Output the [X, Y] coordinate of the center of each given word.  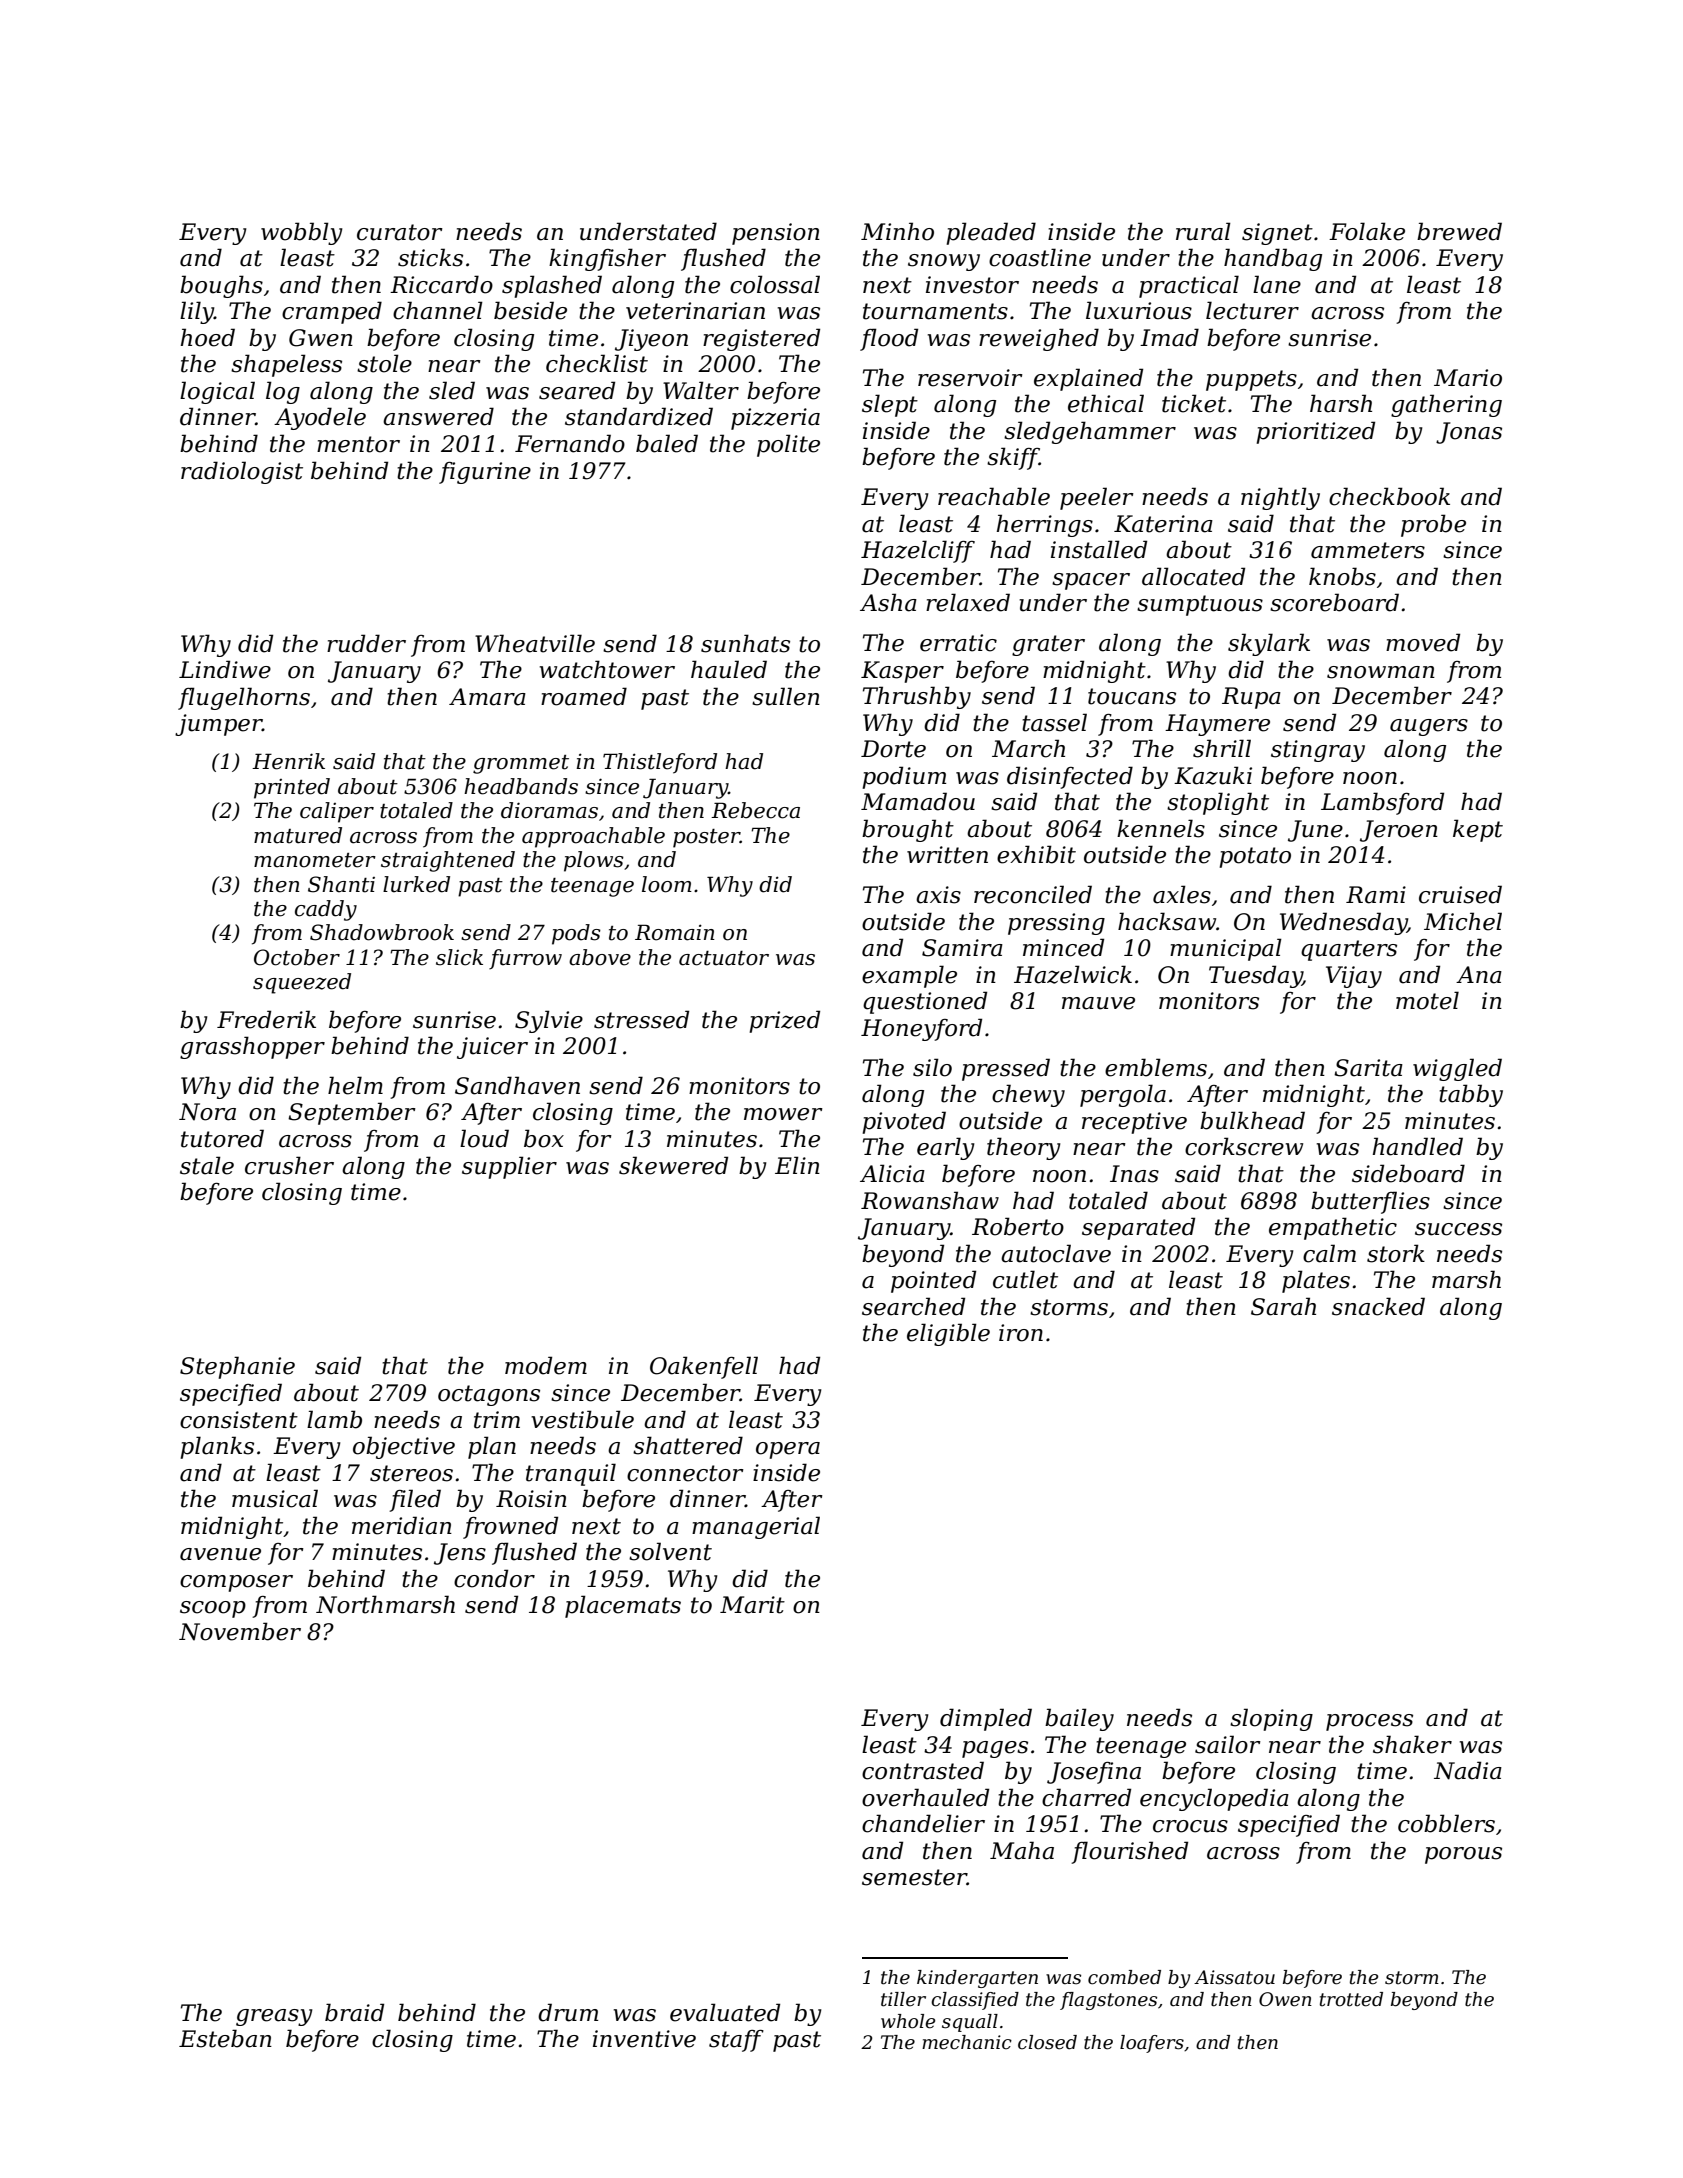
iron [1021, 1333]
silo [932, 1067]
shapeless [286, 365]
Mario [1468, 378]
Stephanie [237, 1367]
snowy [944, 262]
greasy [274, 2017]
